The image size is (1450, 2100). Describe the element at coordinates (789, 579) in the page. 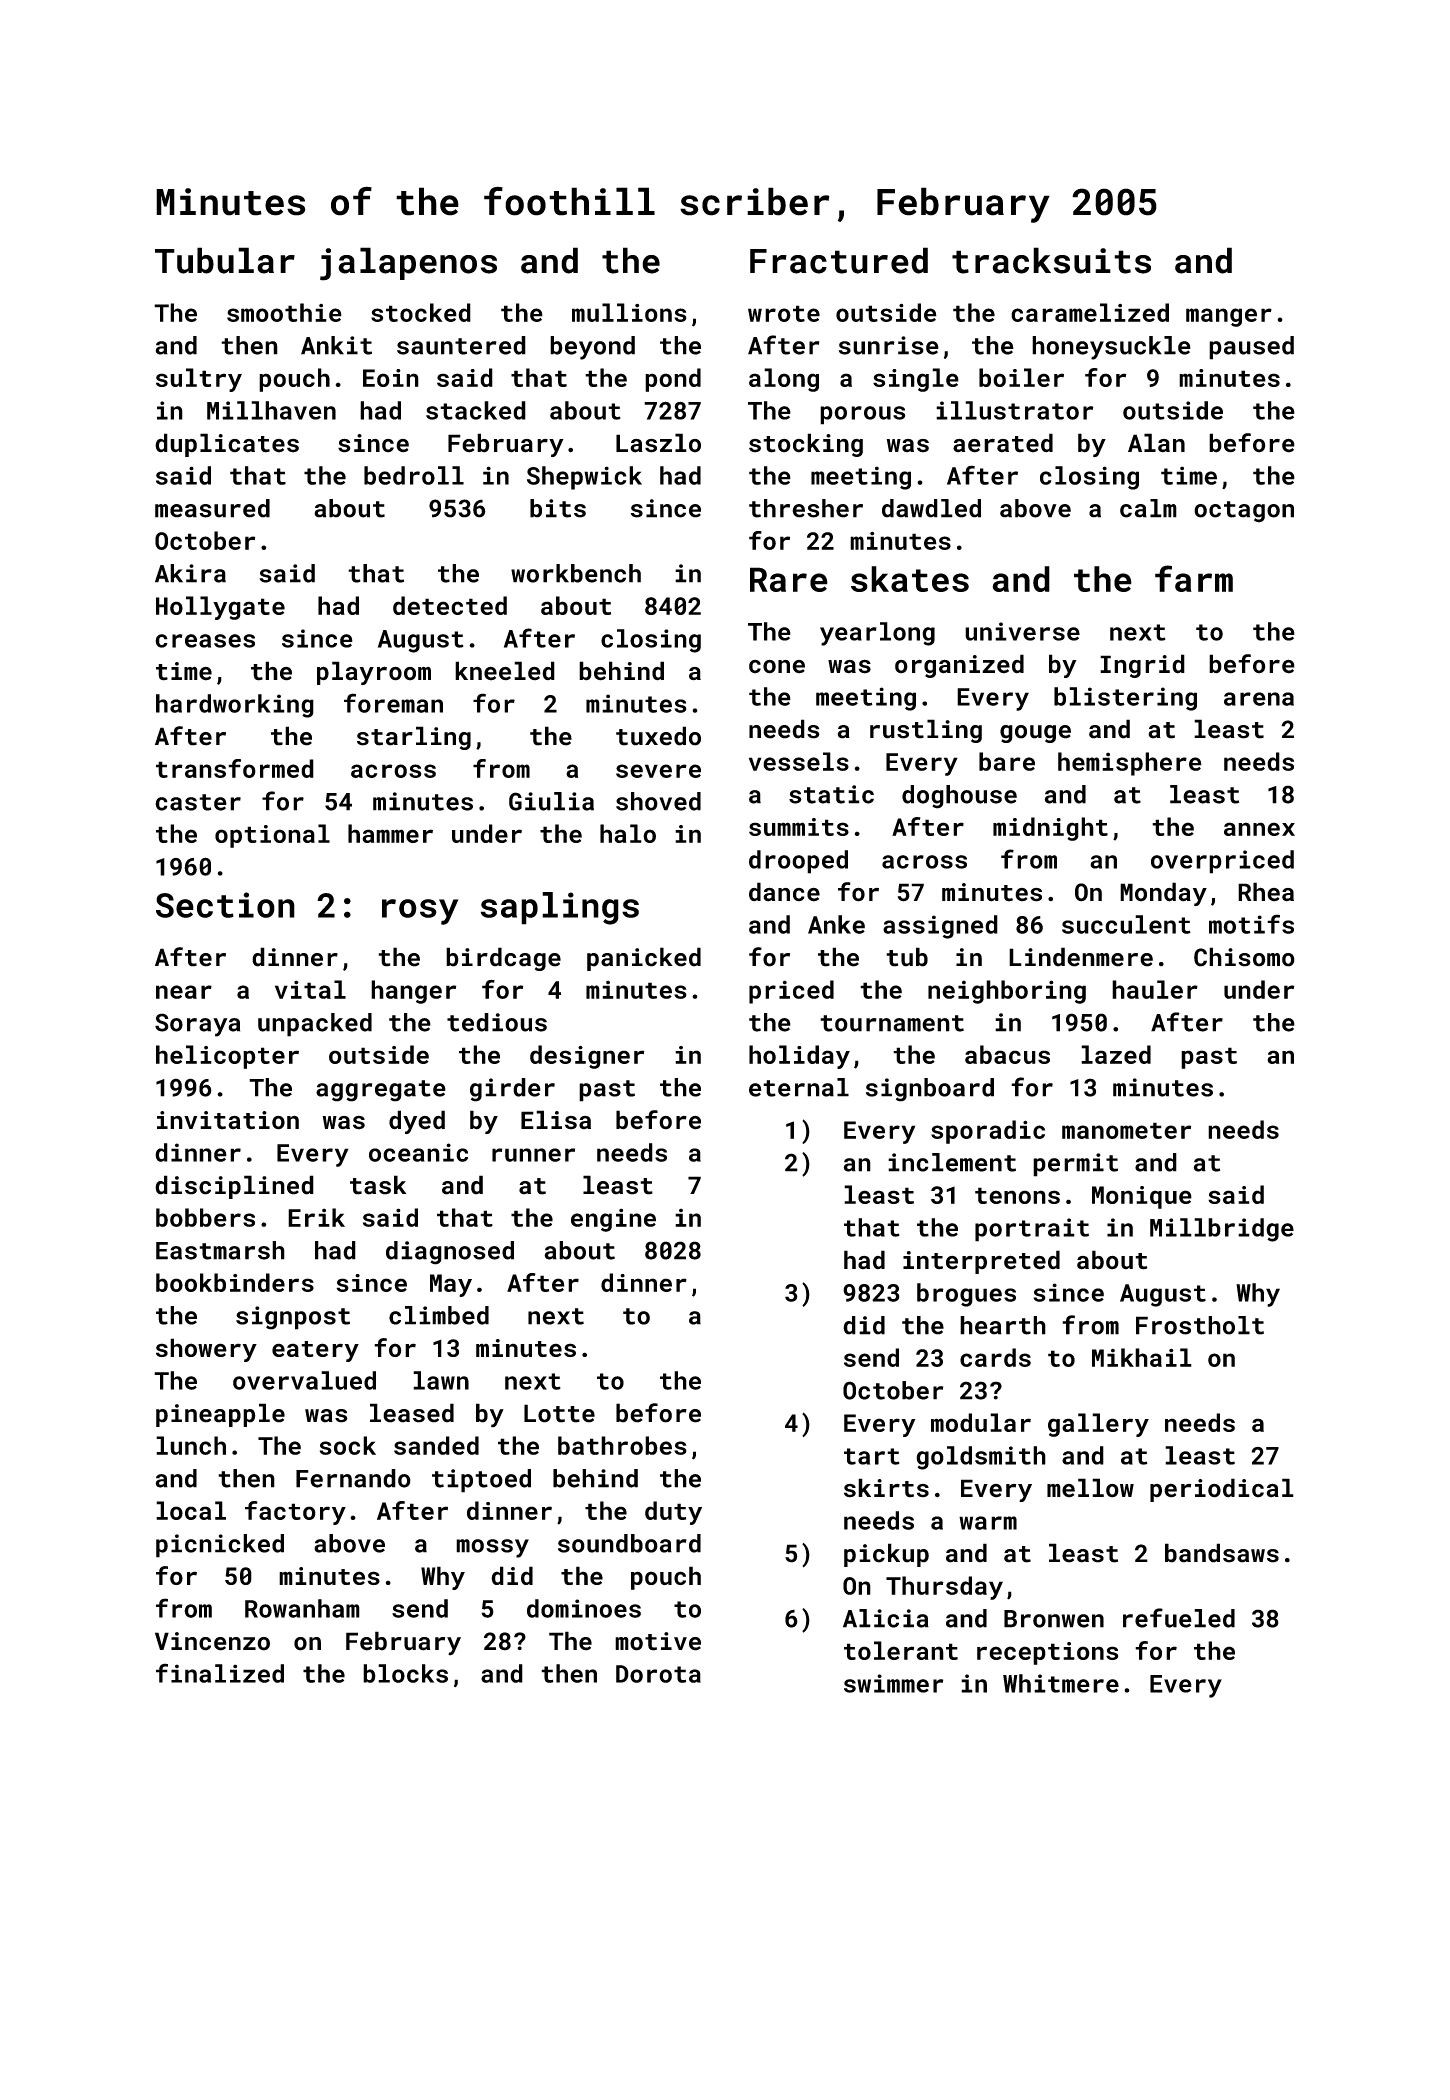

I see `Rare` at that location.
